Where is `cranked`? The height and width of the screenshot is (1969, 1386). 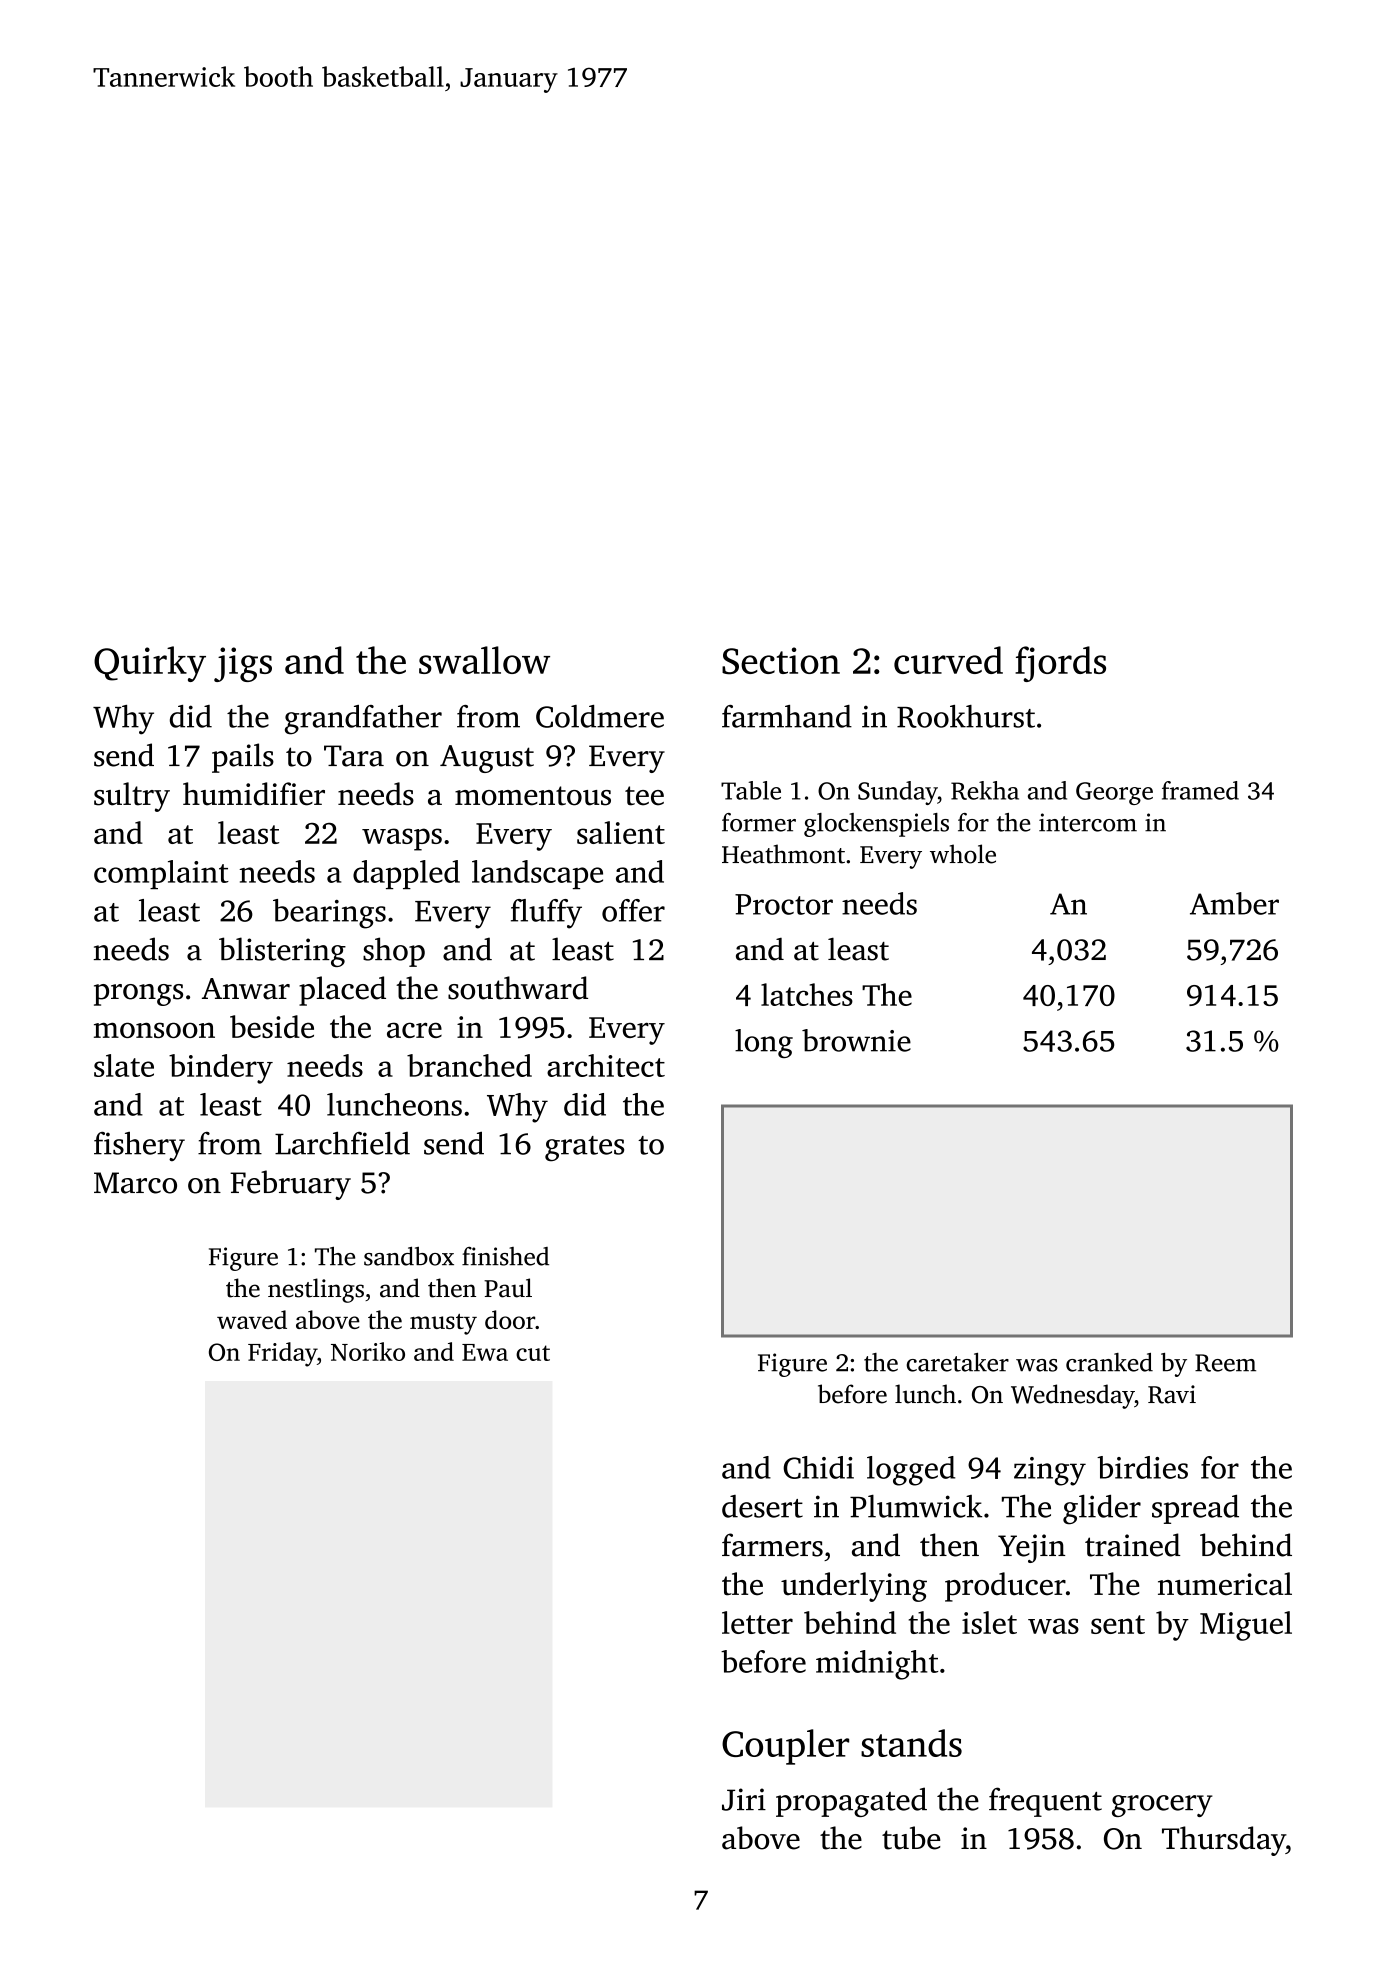 cranked is located at coordinates (1109, 1362).
